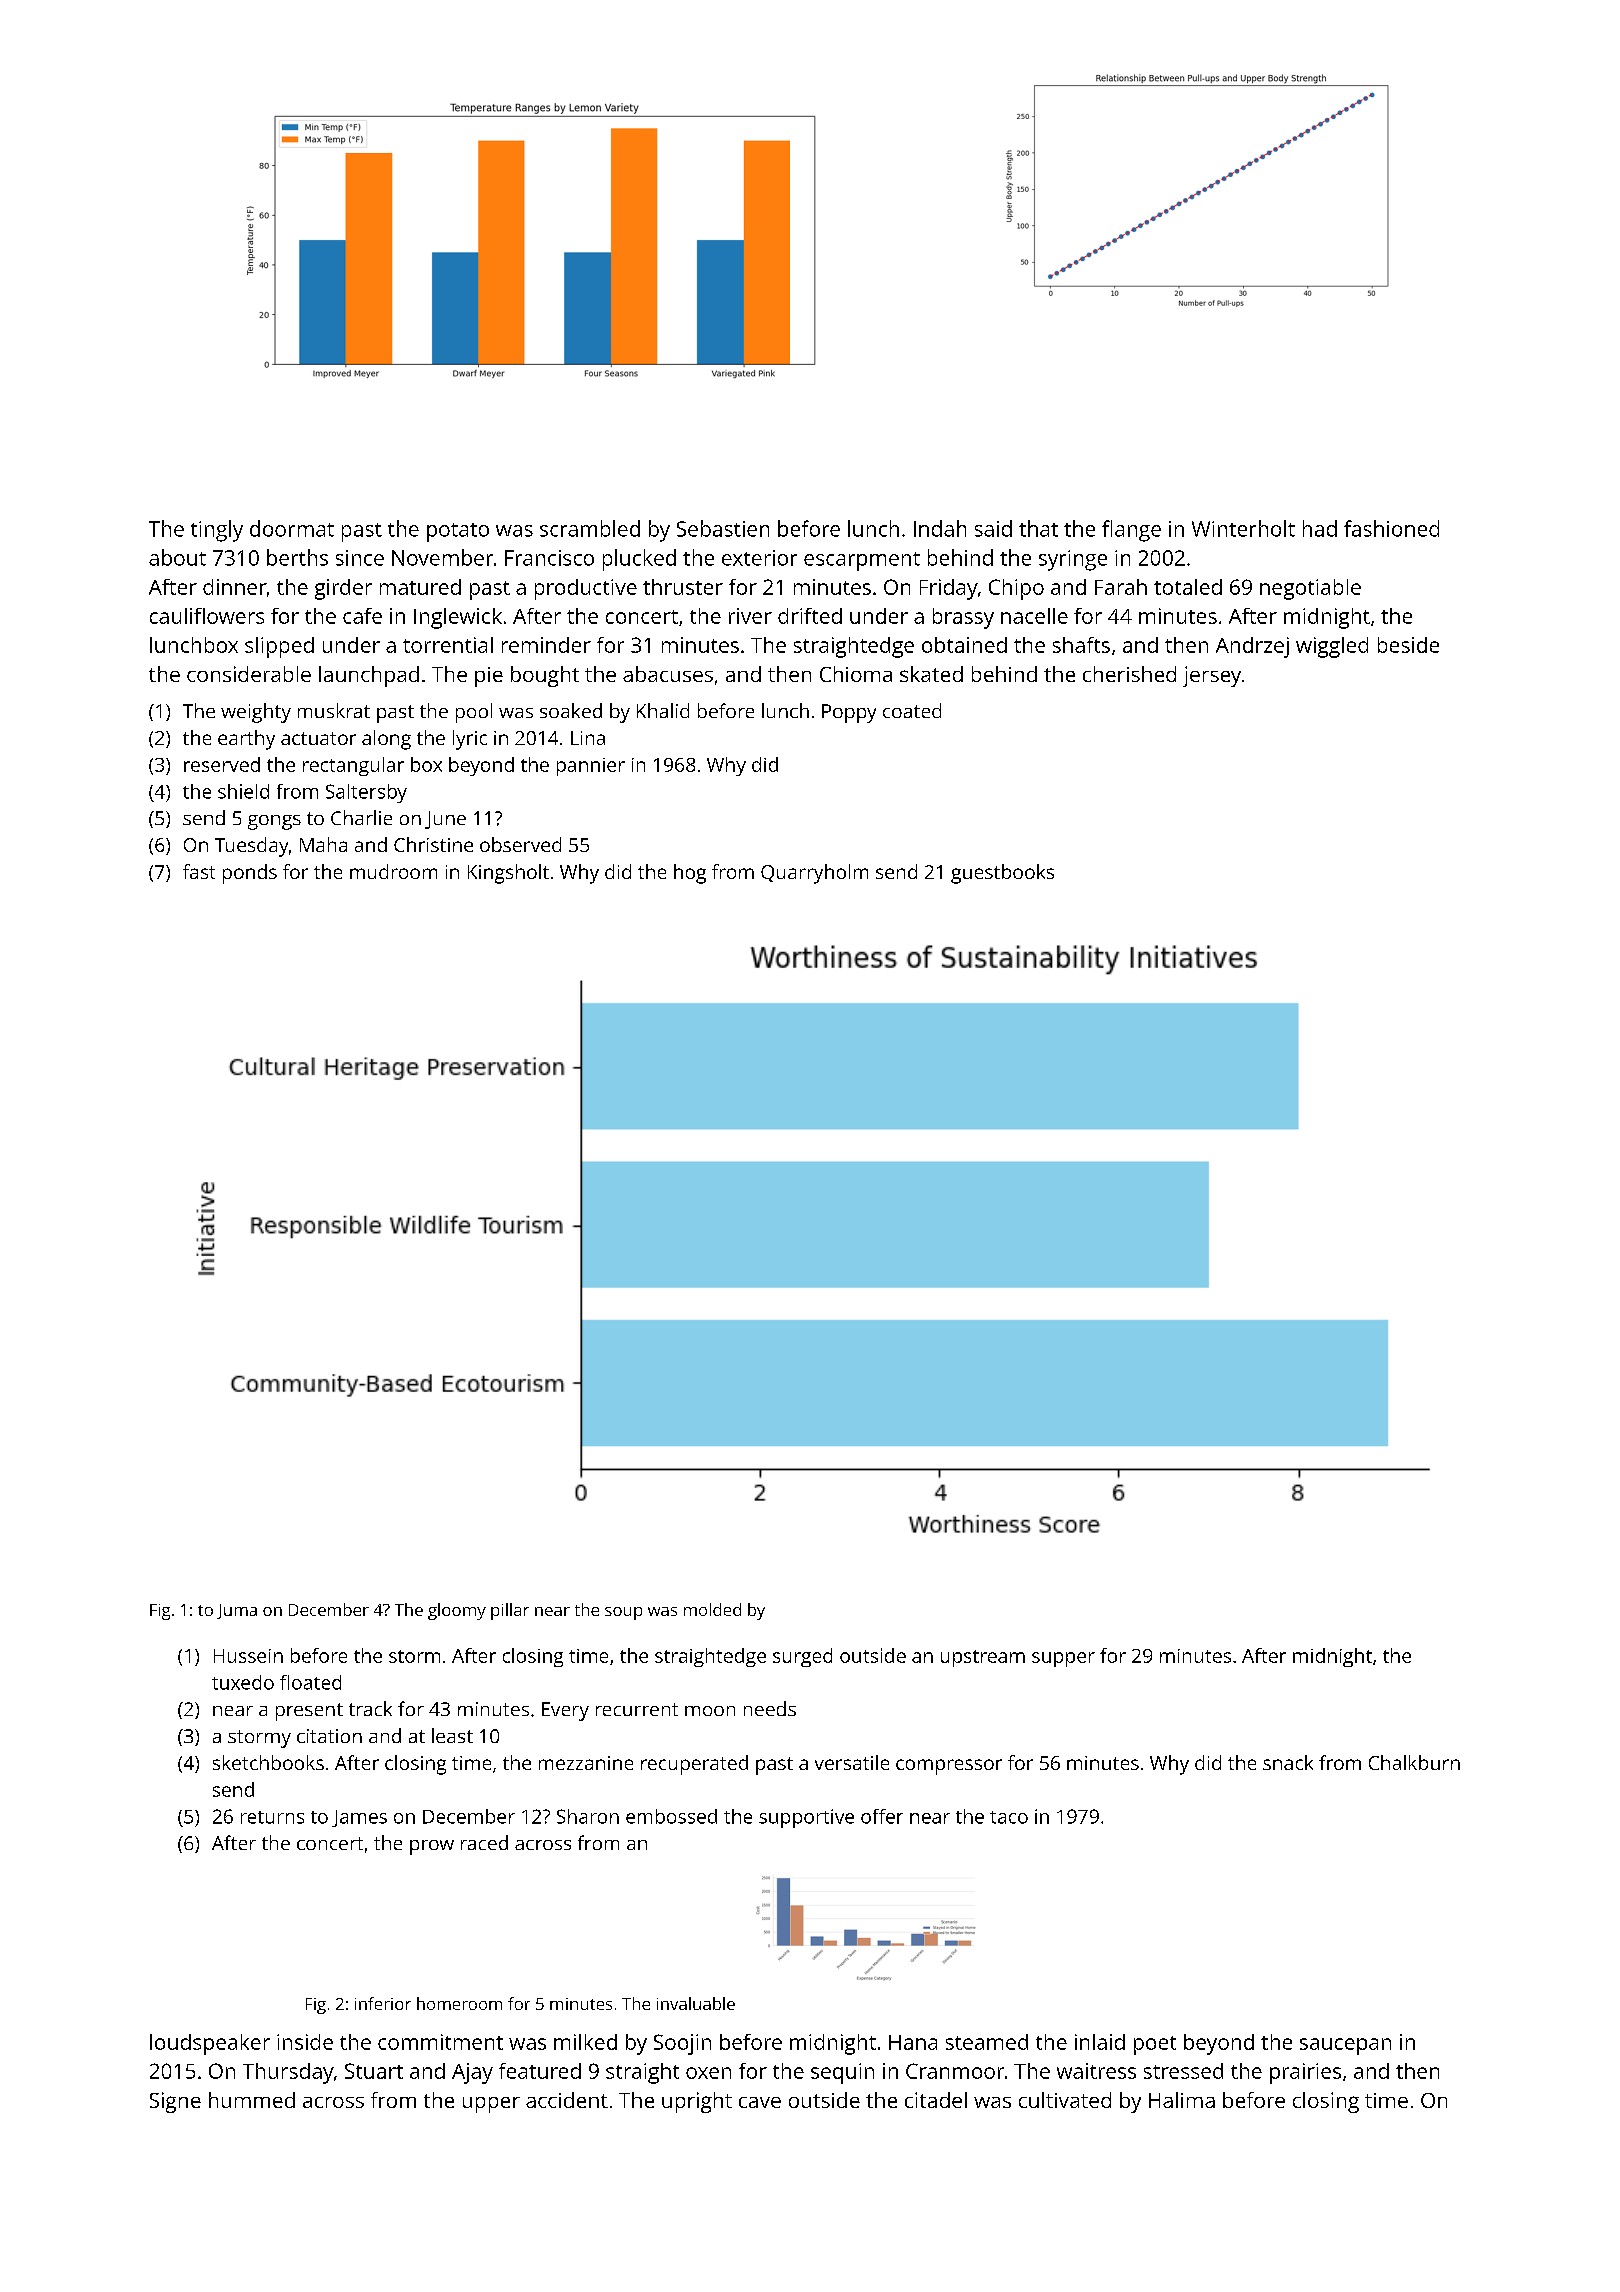 This image has width=1620, height=2292. What do you see at coordinates (696, 2003) in the image?
I see `invaluable` at bounding box center [696, 2003].
